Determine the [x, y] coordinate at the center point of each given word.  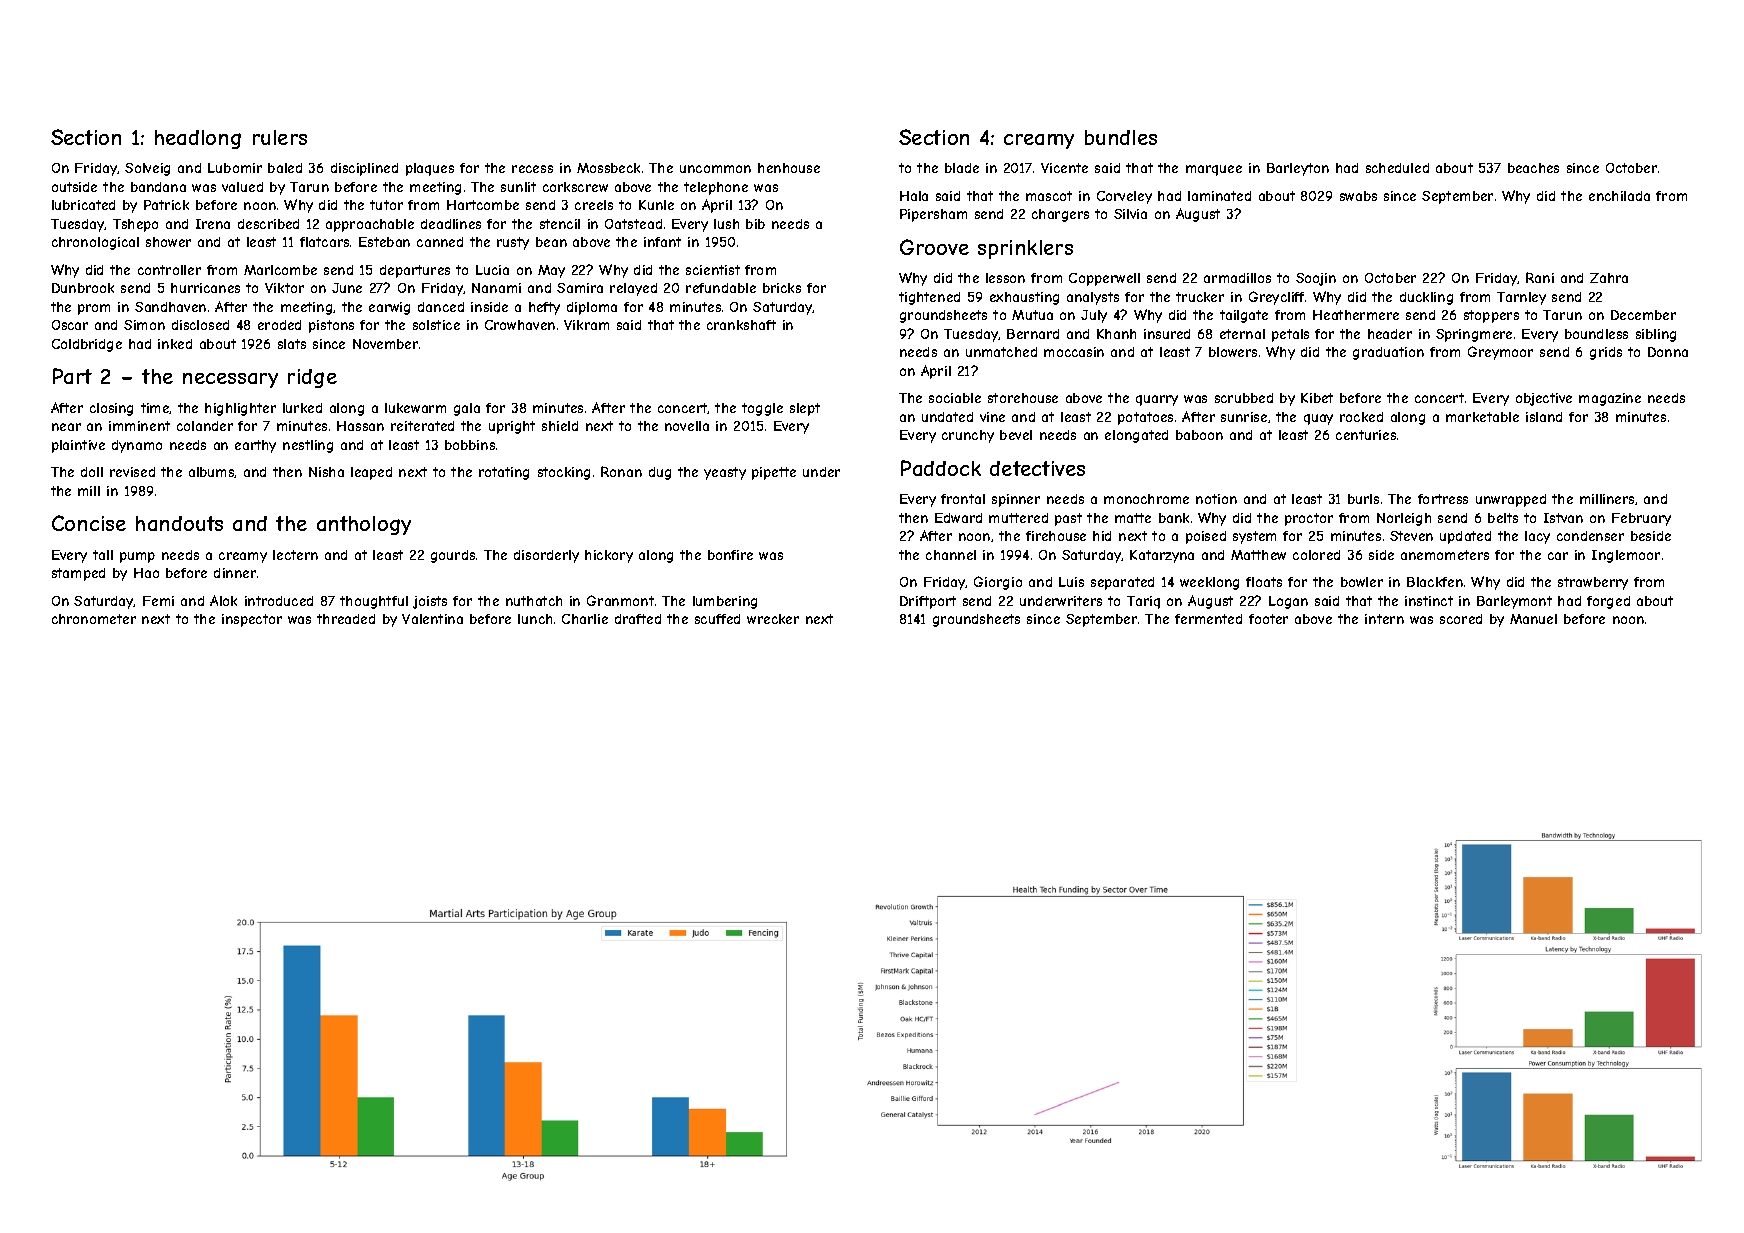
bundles [1121, 137]
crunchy [968, 436]
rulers [280, 137]
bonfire [730, 555]
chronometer [94, 619]
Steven [1411, 536]
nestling [308, 446]
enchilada [1619, 196]
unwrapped [1511, 500]
